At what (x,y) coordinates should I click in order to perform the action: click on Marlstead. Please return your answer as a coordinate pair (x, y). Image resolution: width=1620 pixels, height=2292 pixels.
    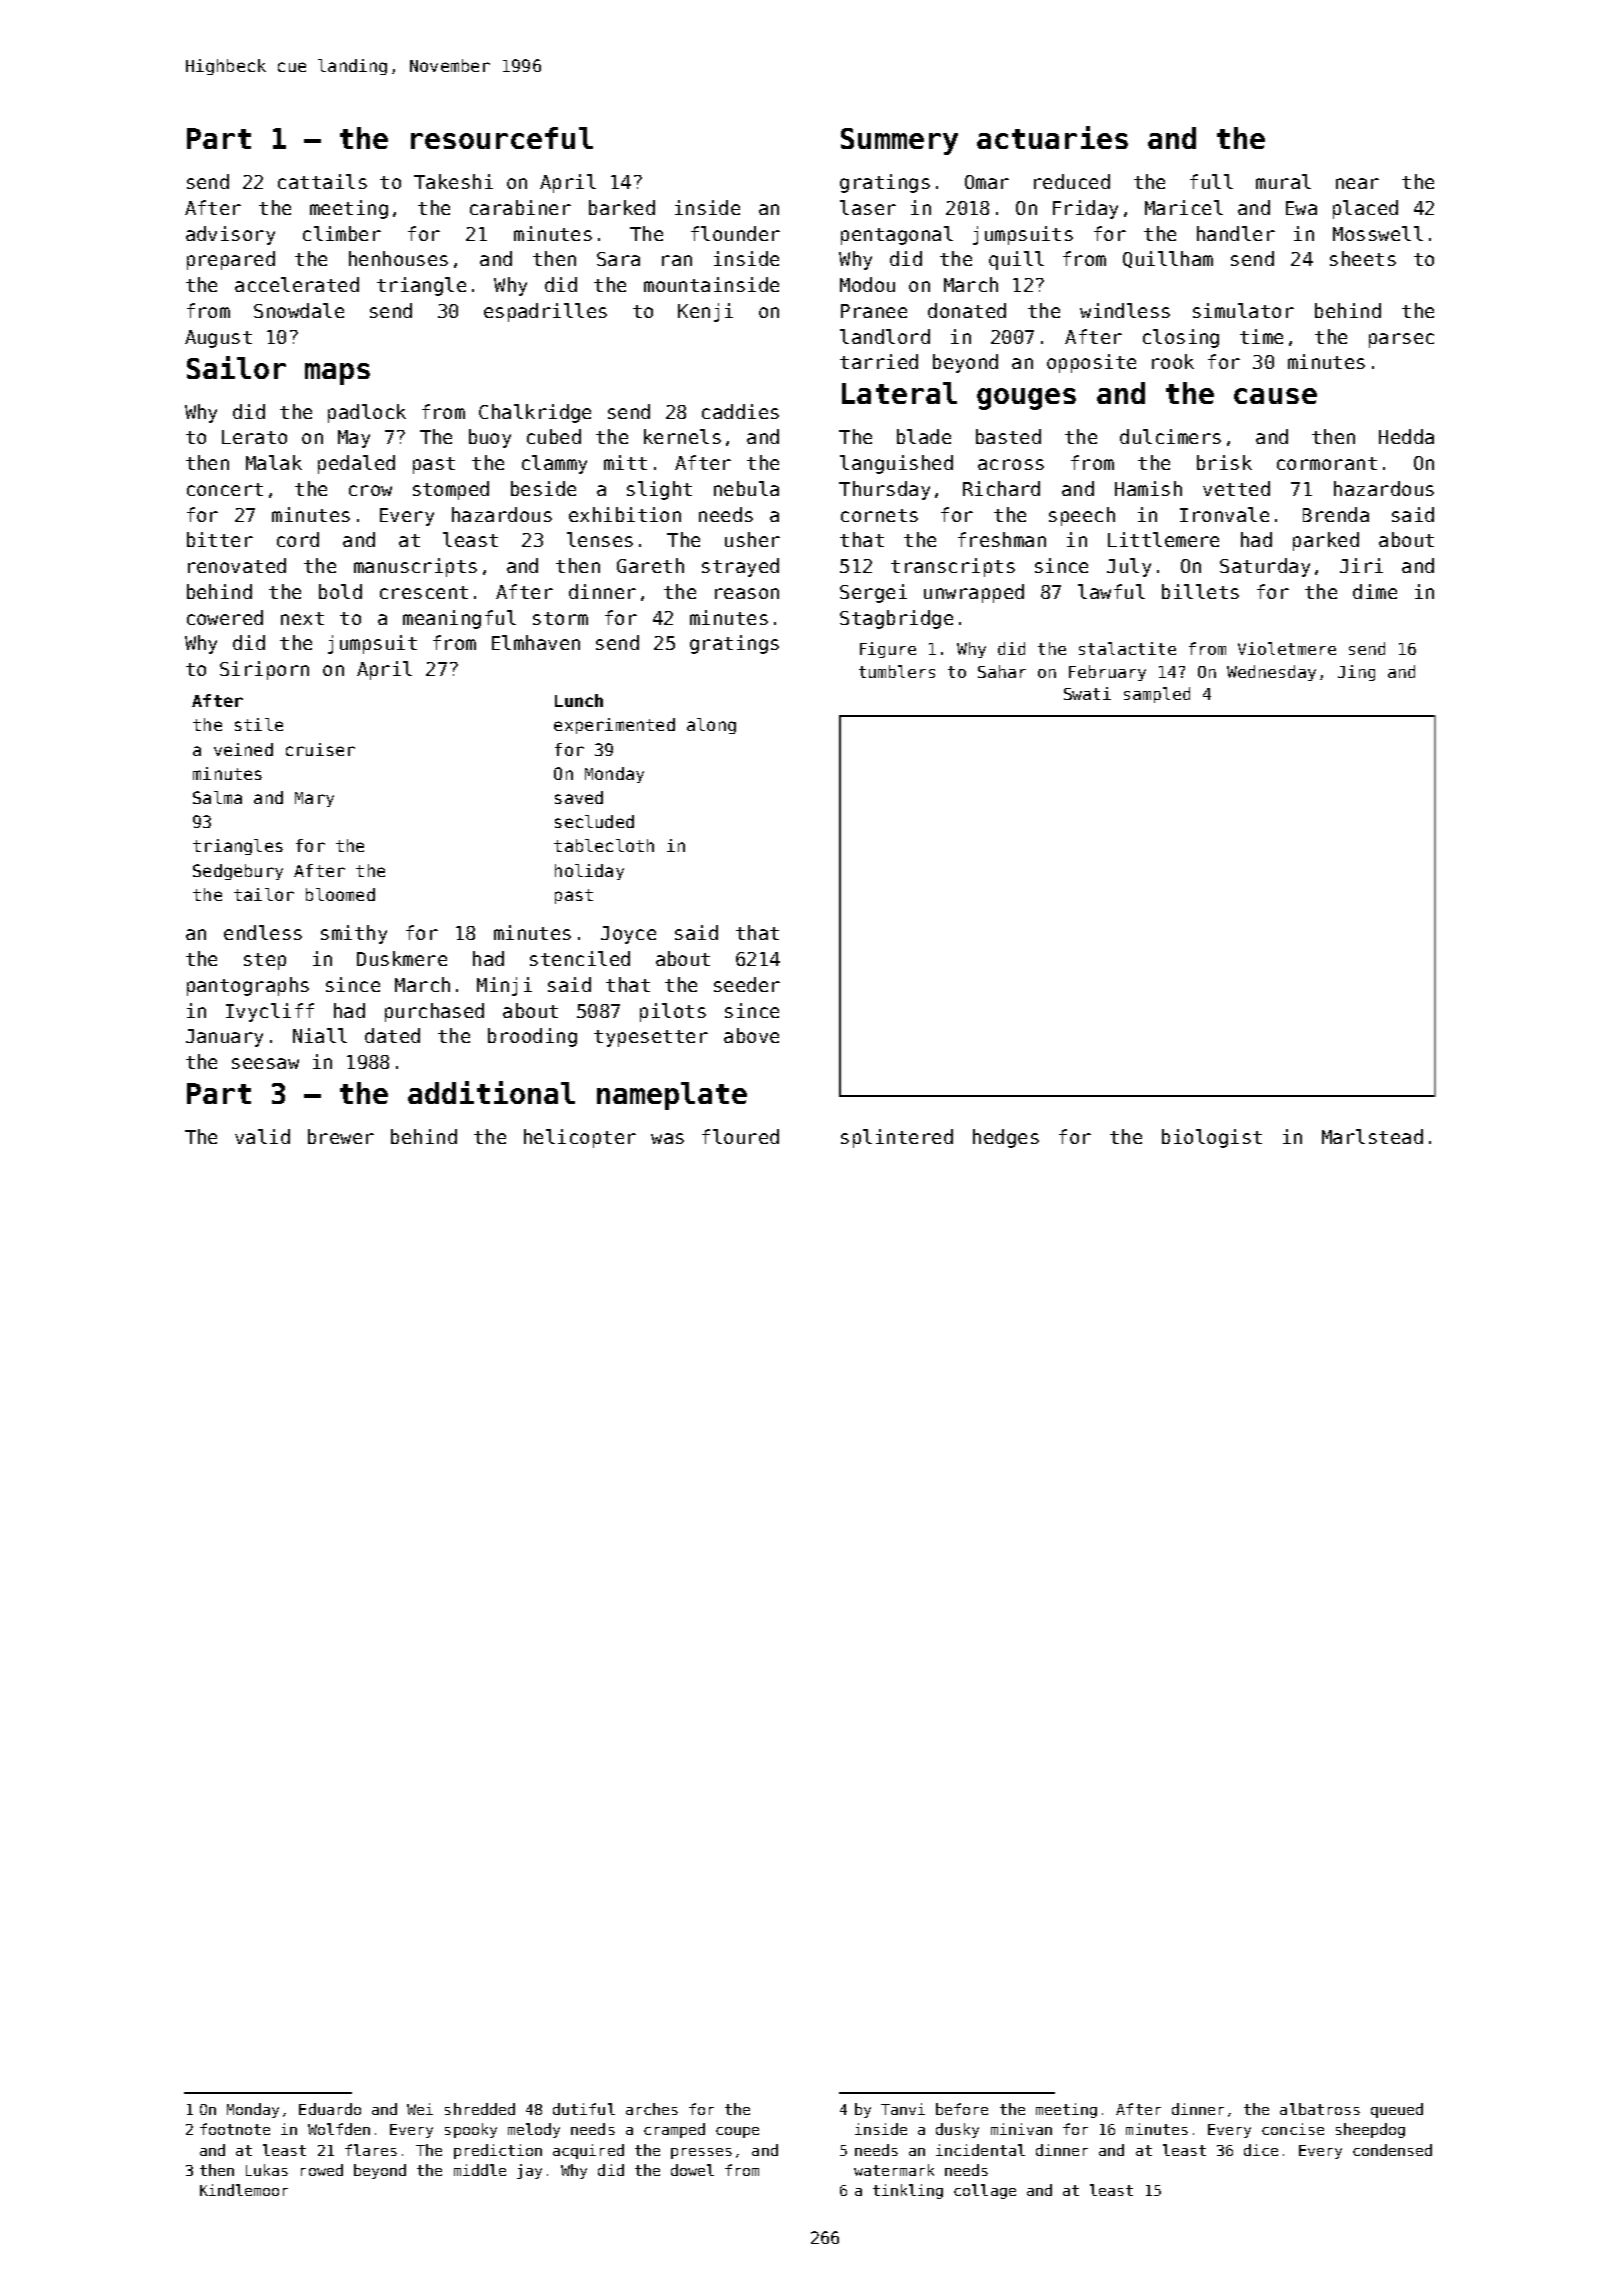
    Looking at the image, I should click on (1372, 1136).
